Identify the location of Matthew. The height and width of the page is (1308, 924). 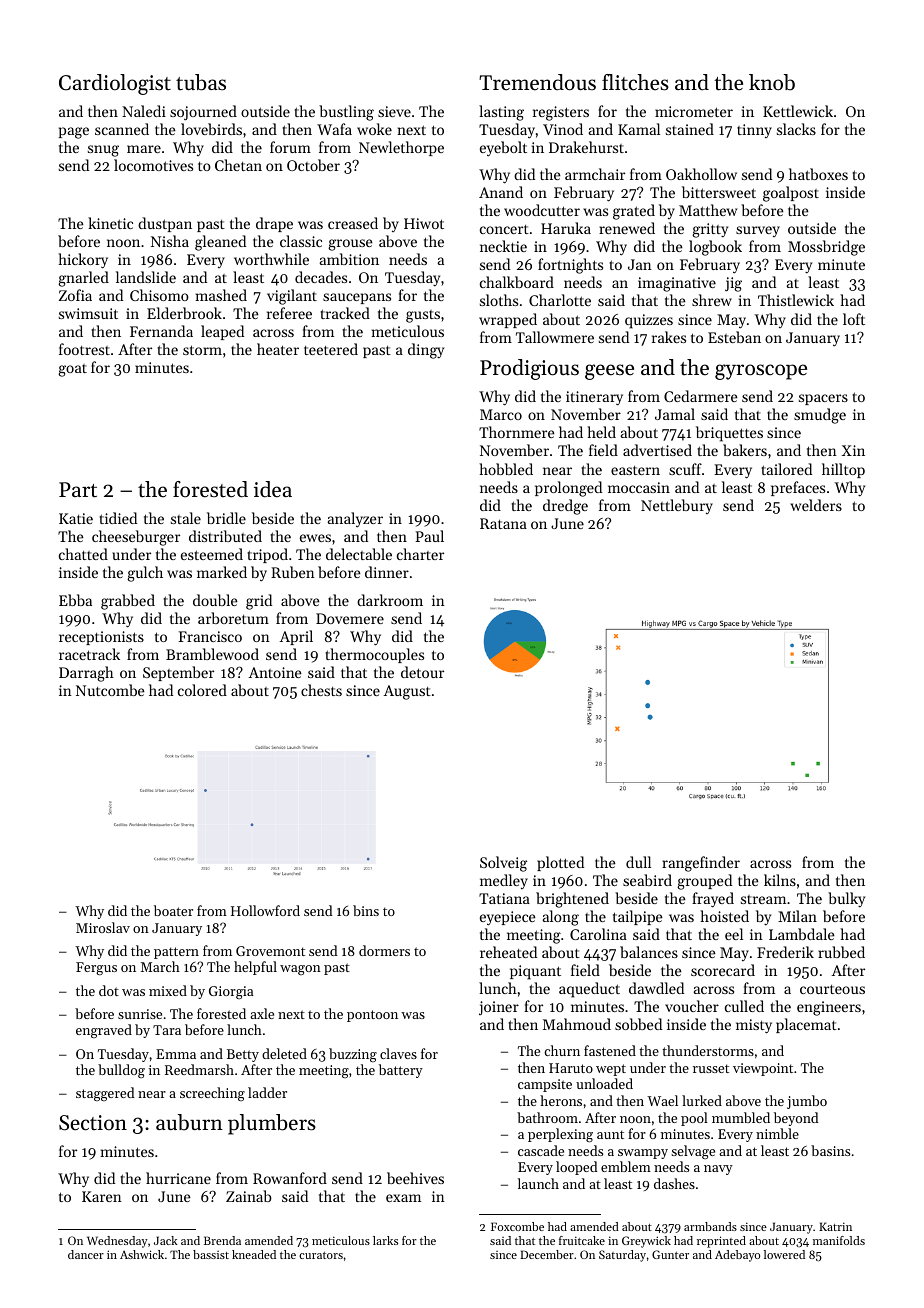
(708, 210).
